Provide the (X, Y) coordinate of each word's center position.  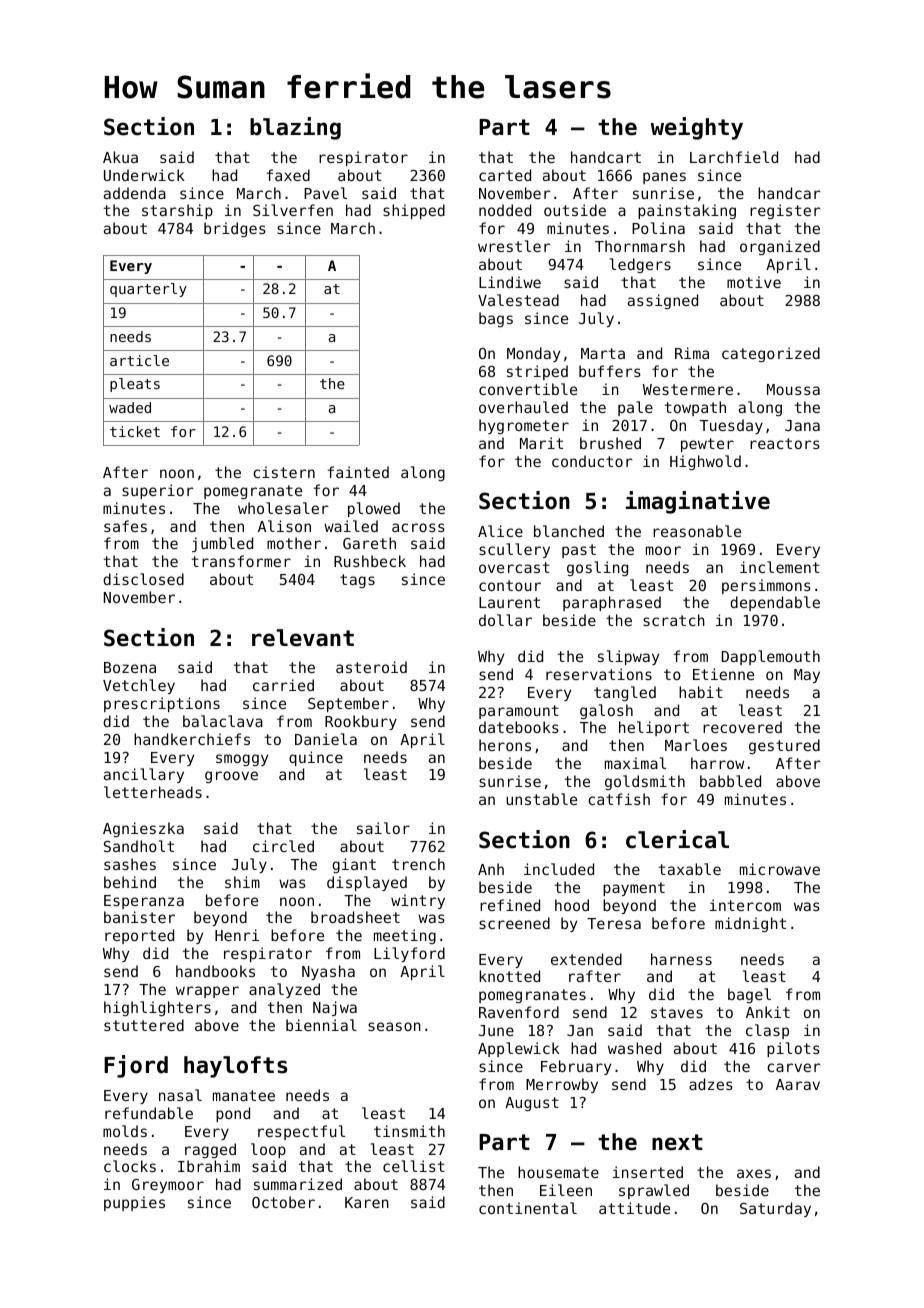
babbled (730, 781)
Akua (120, 157)
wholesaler (283, 508)
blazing (295, 128)
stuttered (144, 1025)
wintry (418, 901)
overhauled (523, 407)
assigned (663, 301)
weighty (697, 128)
